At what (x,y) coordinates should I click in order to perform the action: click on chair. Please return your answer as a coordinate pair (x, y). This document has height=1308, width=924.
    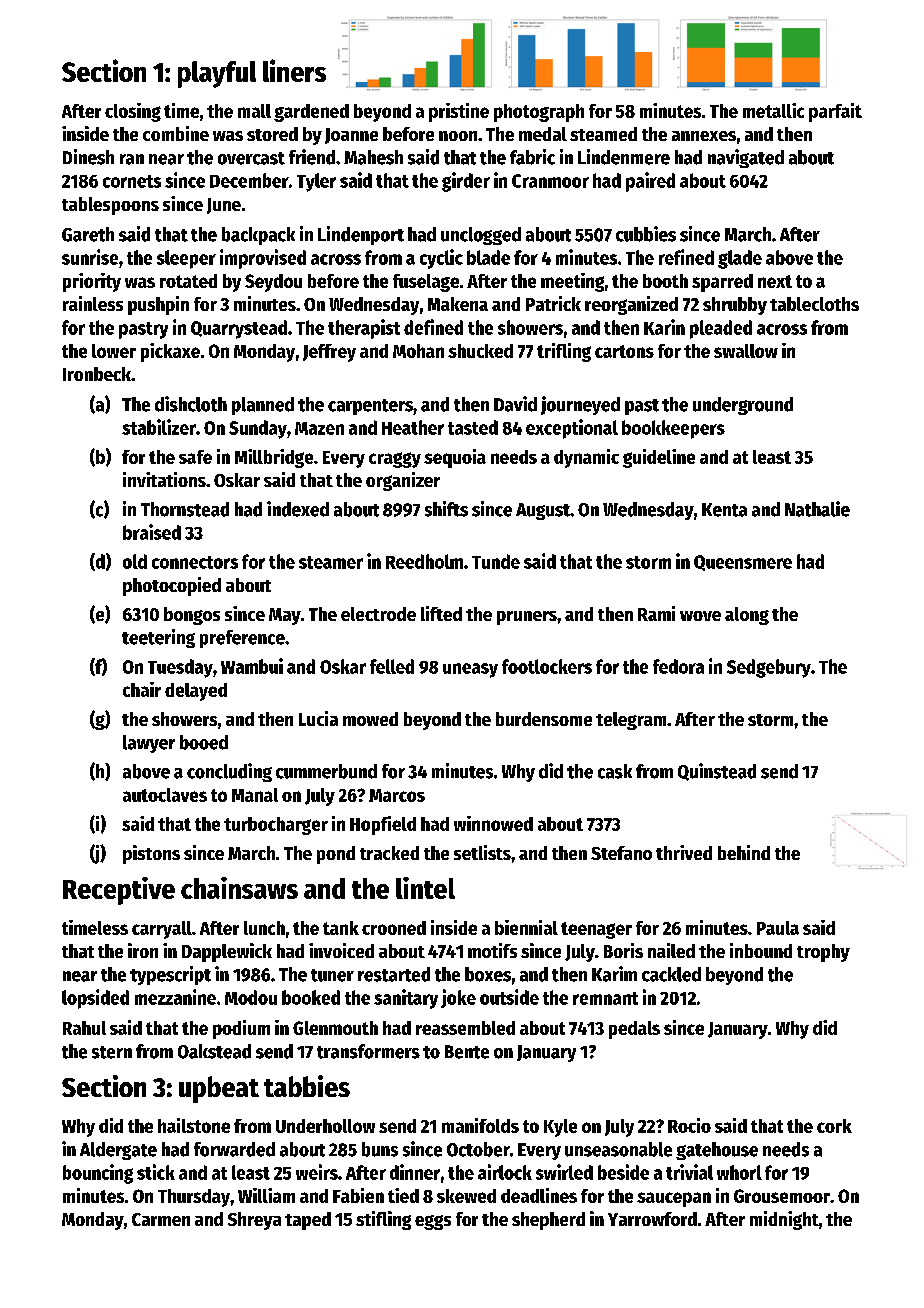
    Looking at the image, I should click on (142, 689).
